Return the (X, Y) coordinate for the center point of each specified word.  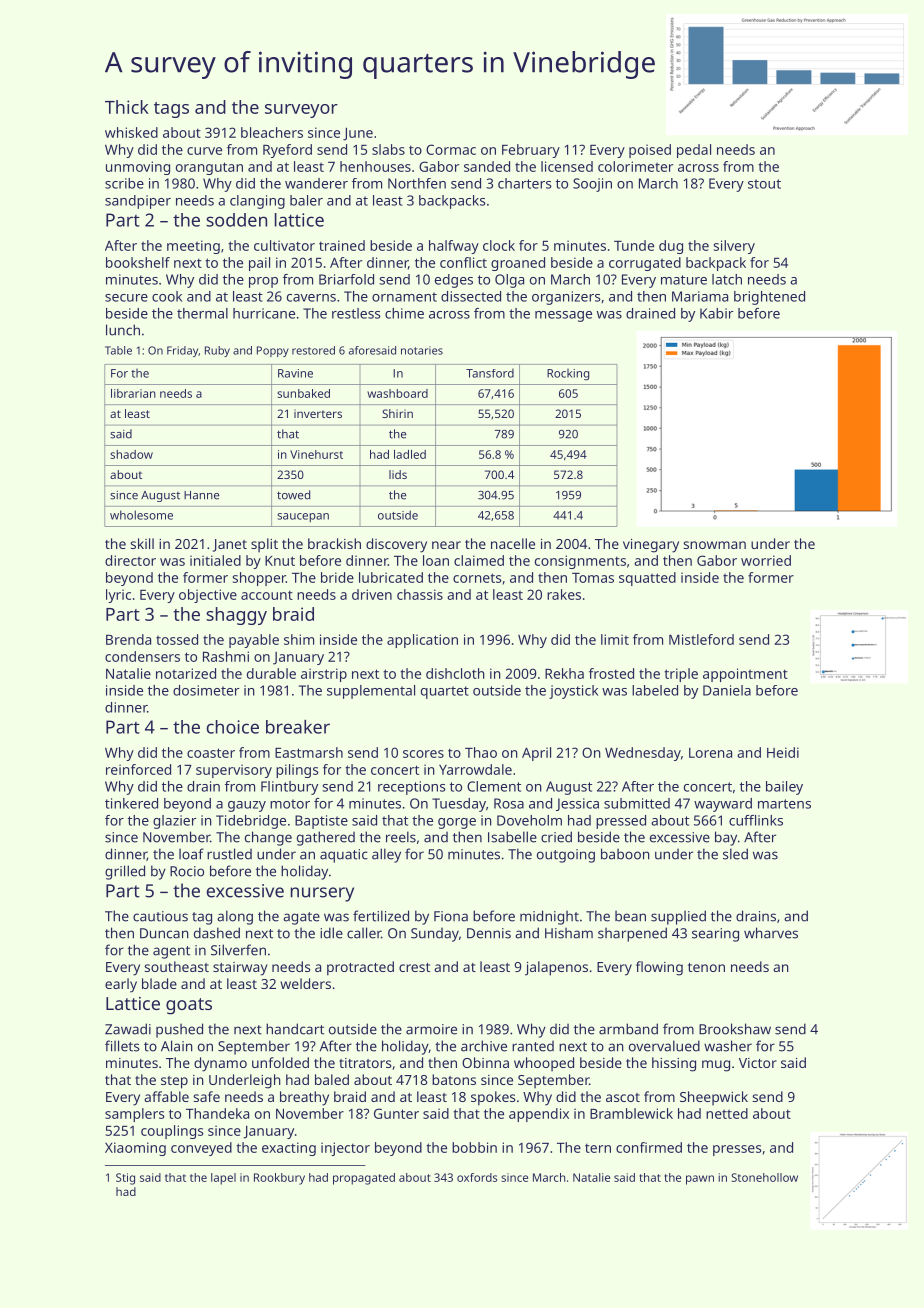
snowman (715, 545)
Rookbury (279, 1179)
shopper (259, 579)
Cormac (451, 149)
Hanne (201, 495)
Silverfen (238, 950)
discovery (396, 545)
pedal (694, 151)
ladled (410, 454)
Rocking (568, 375)
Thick (127, 107)
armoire (431, 1029)
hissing (674, 1064)
